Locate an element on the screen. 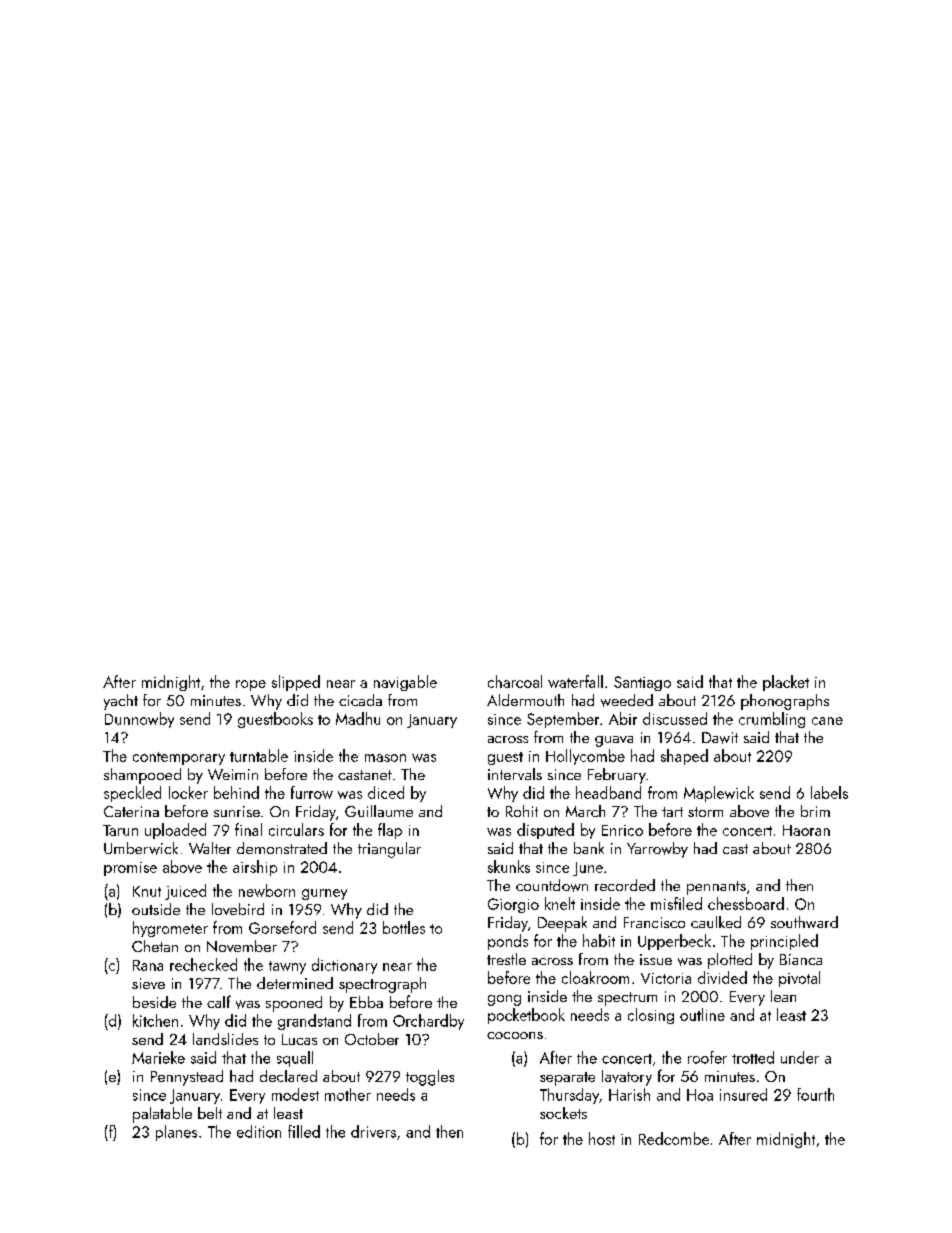 The image size is (952, 1233). Redcombe is located at coordinates (674, 1138).
